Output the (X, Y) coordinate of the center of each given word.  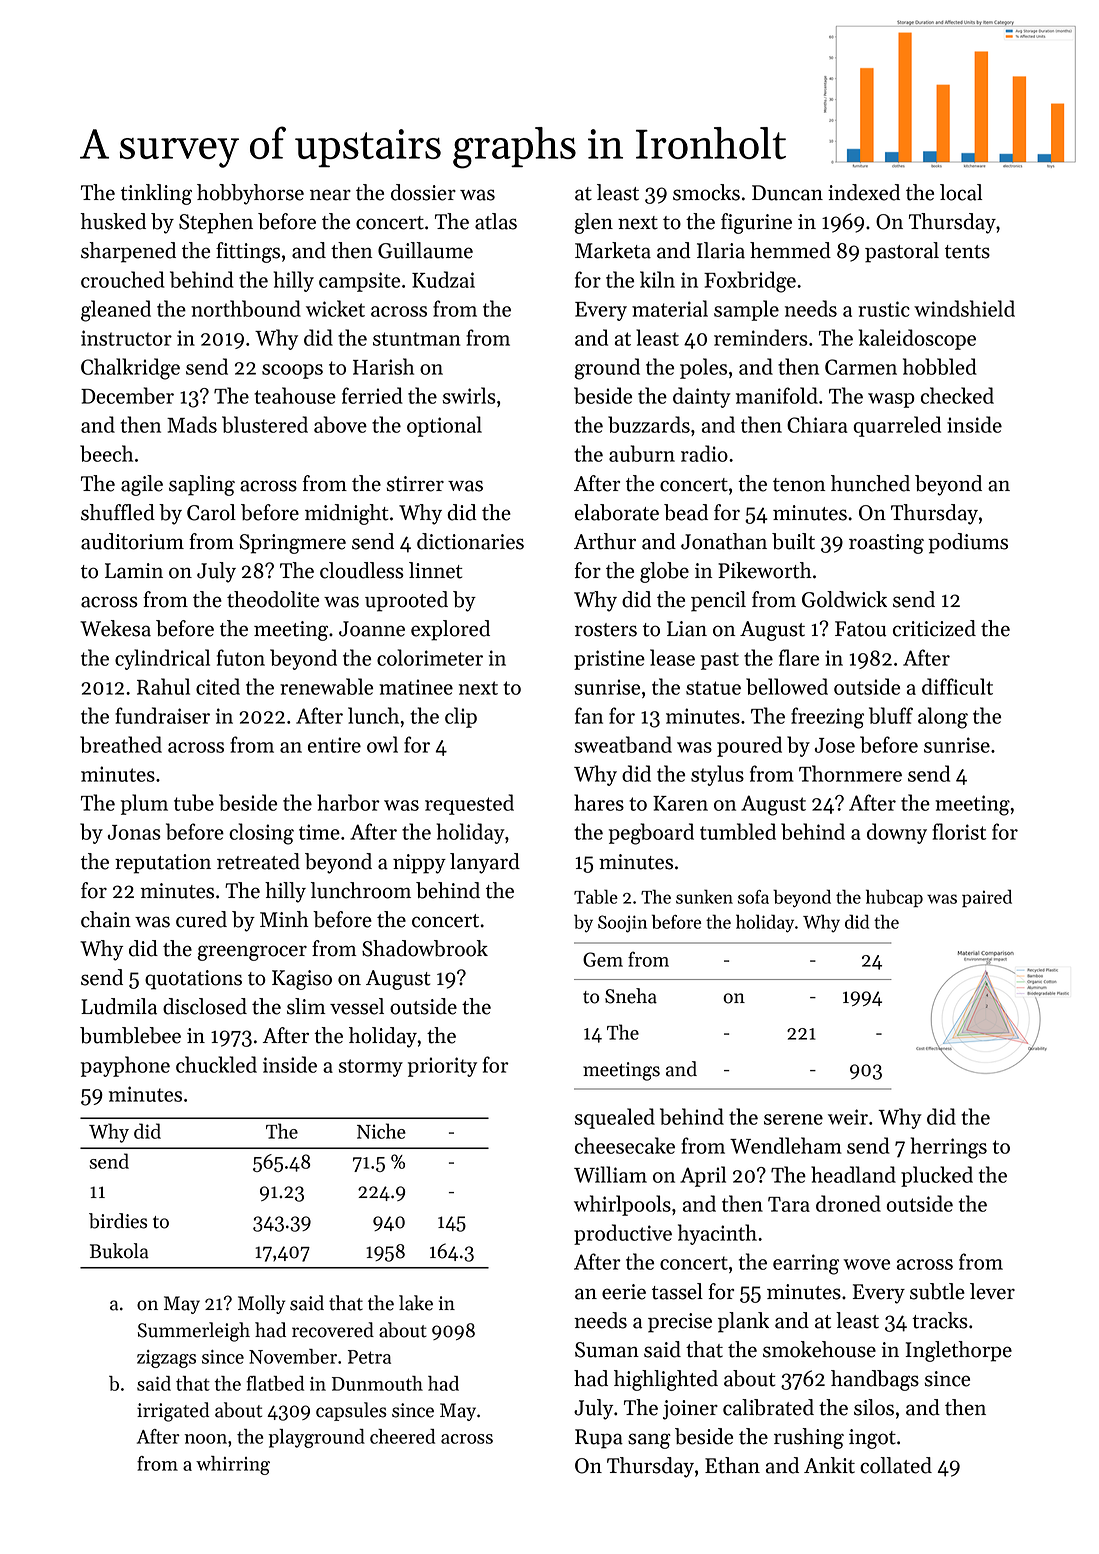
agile (142, 485)
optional (444, 426)
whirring (233, 1465)
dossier (423, 192)
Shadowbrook (425, 948)
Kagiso (302, 980)
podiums (968, 543)
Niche (381, 1131)
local (961, 192)
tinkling (156, 194)
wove (866, 1264)
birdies (118, 1221)
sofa (753, 897)
